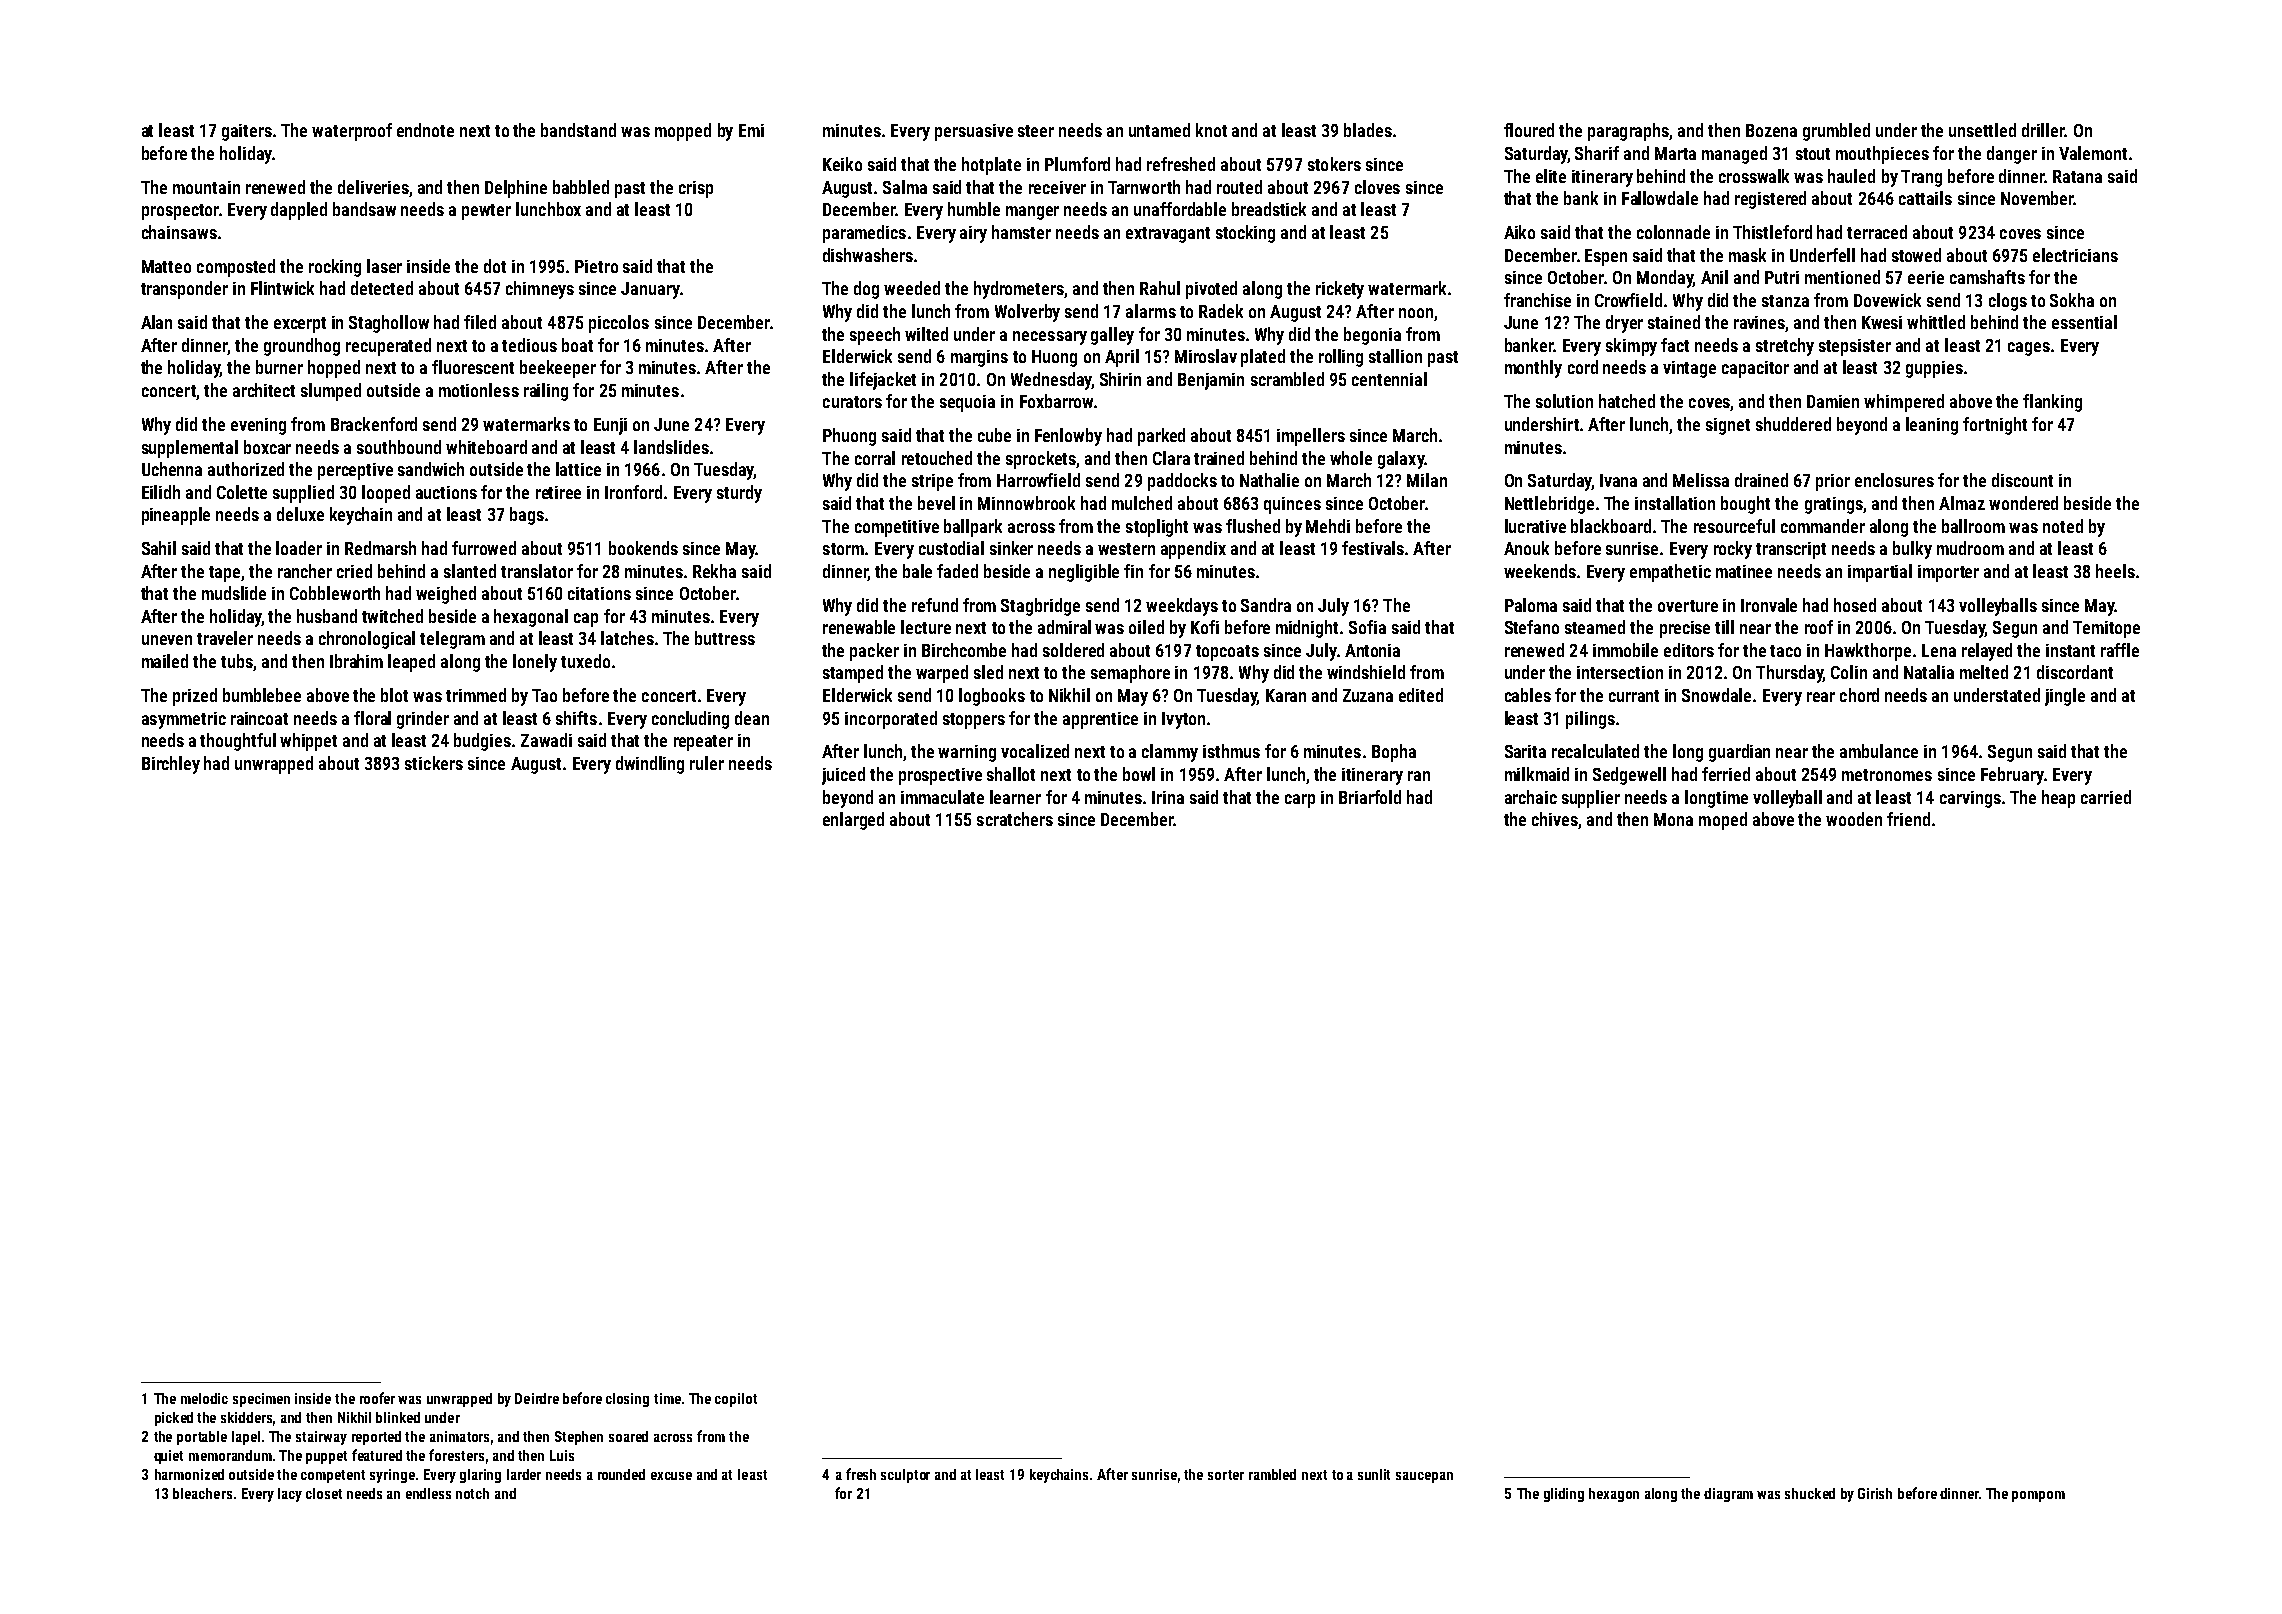  I want to click on leaning, so click(1932, 426).
